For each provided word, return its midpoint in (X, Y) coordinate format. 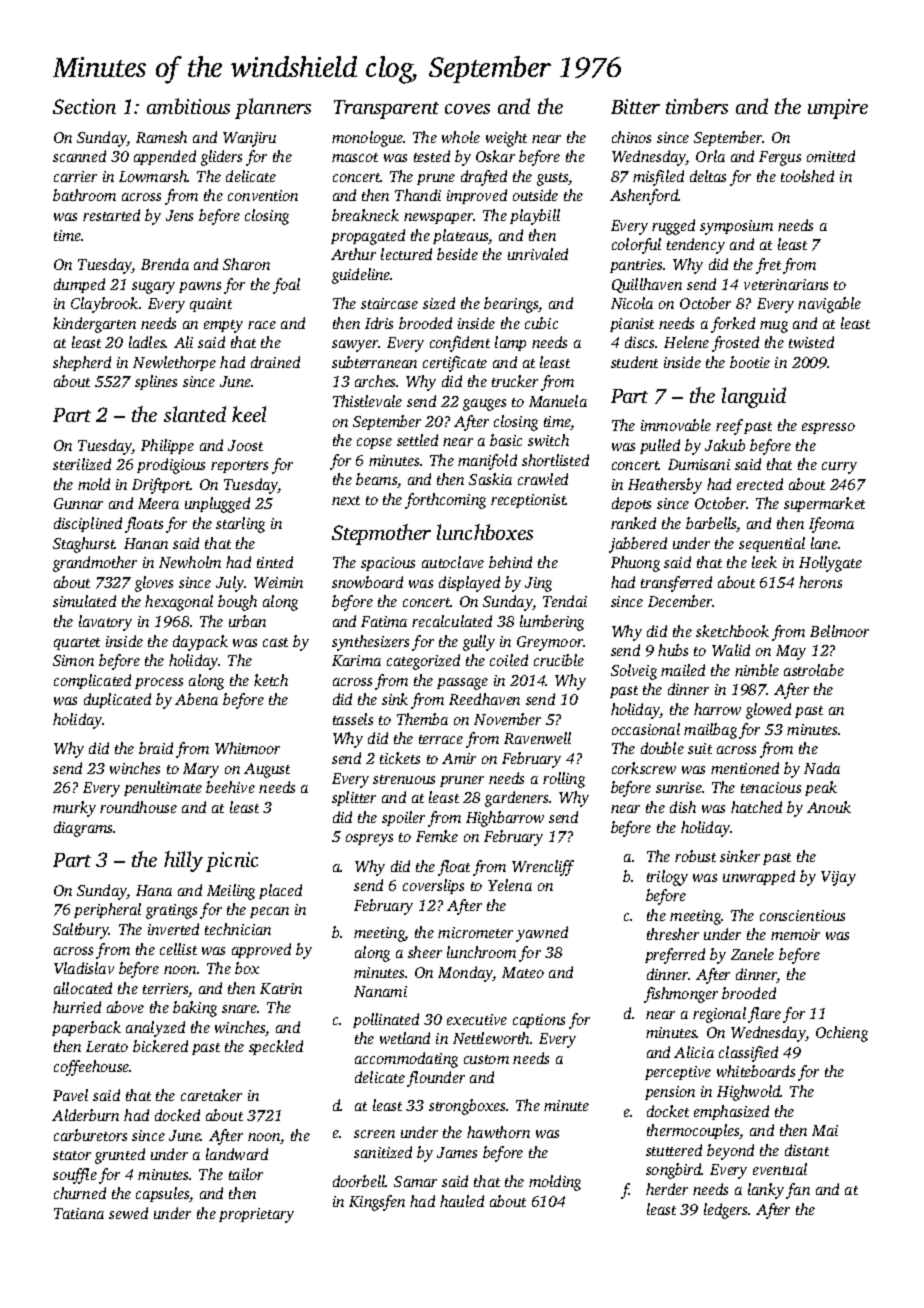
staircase (389, 303)
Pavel (70, 1095)
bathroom (84, 195)
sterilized (82, 464)
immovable (676, 425)
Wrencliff (543, 868)
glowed (768, 711)
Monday (465, 974)
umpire (838, 109)
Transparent (386, 109)
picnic (232, 862)
